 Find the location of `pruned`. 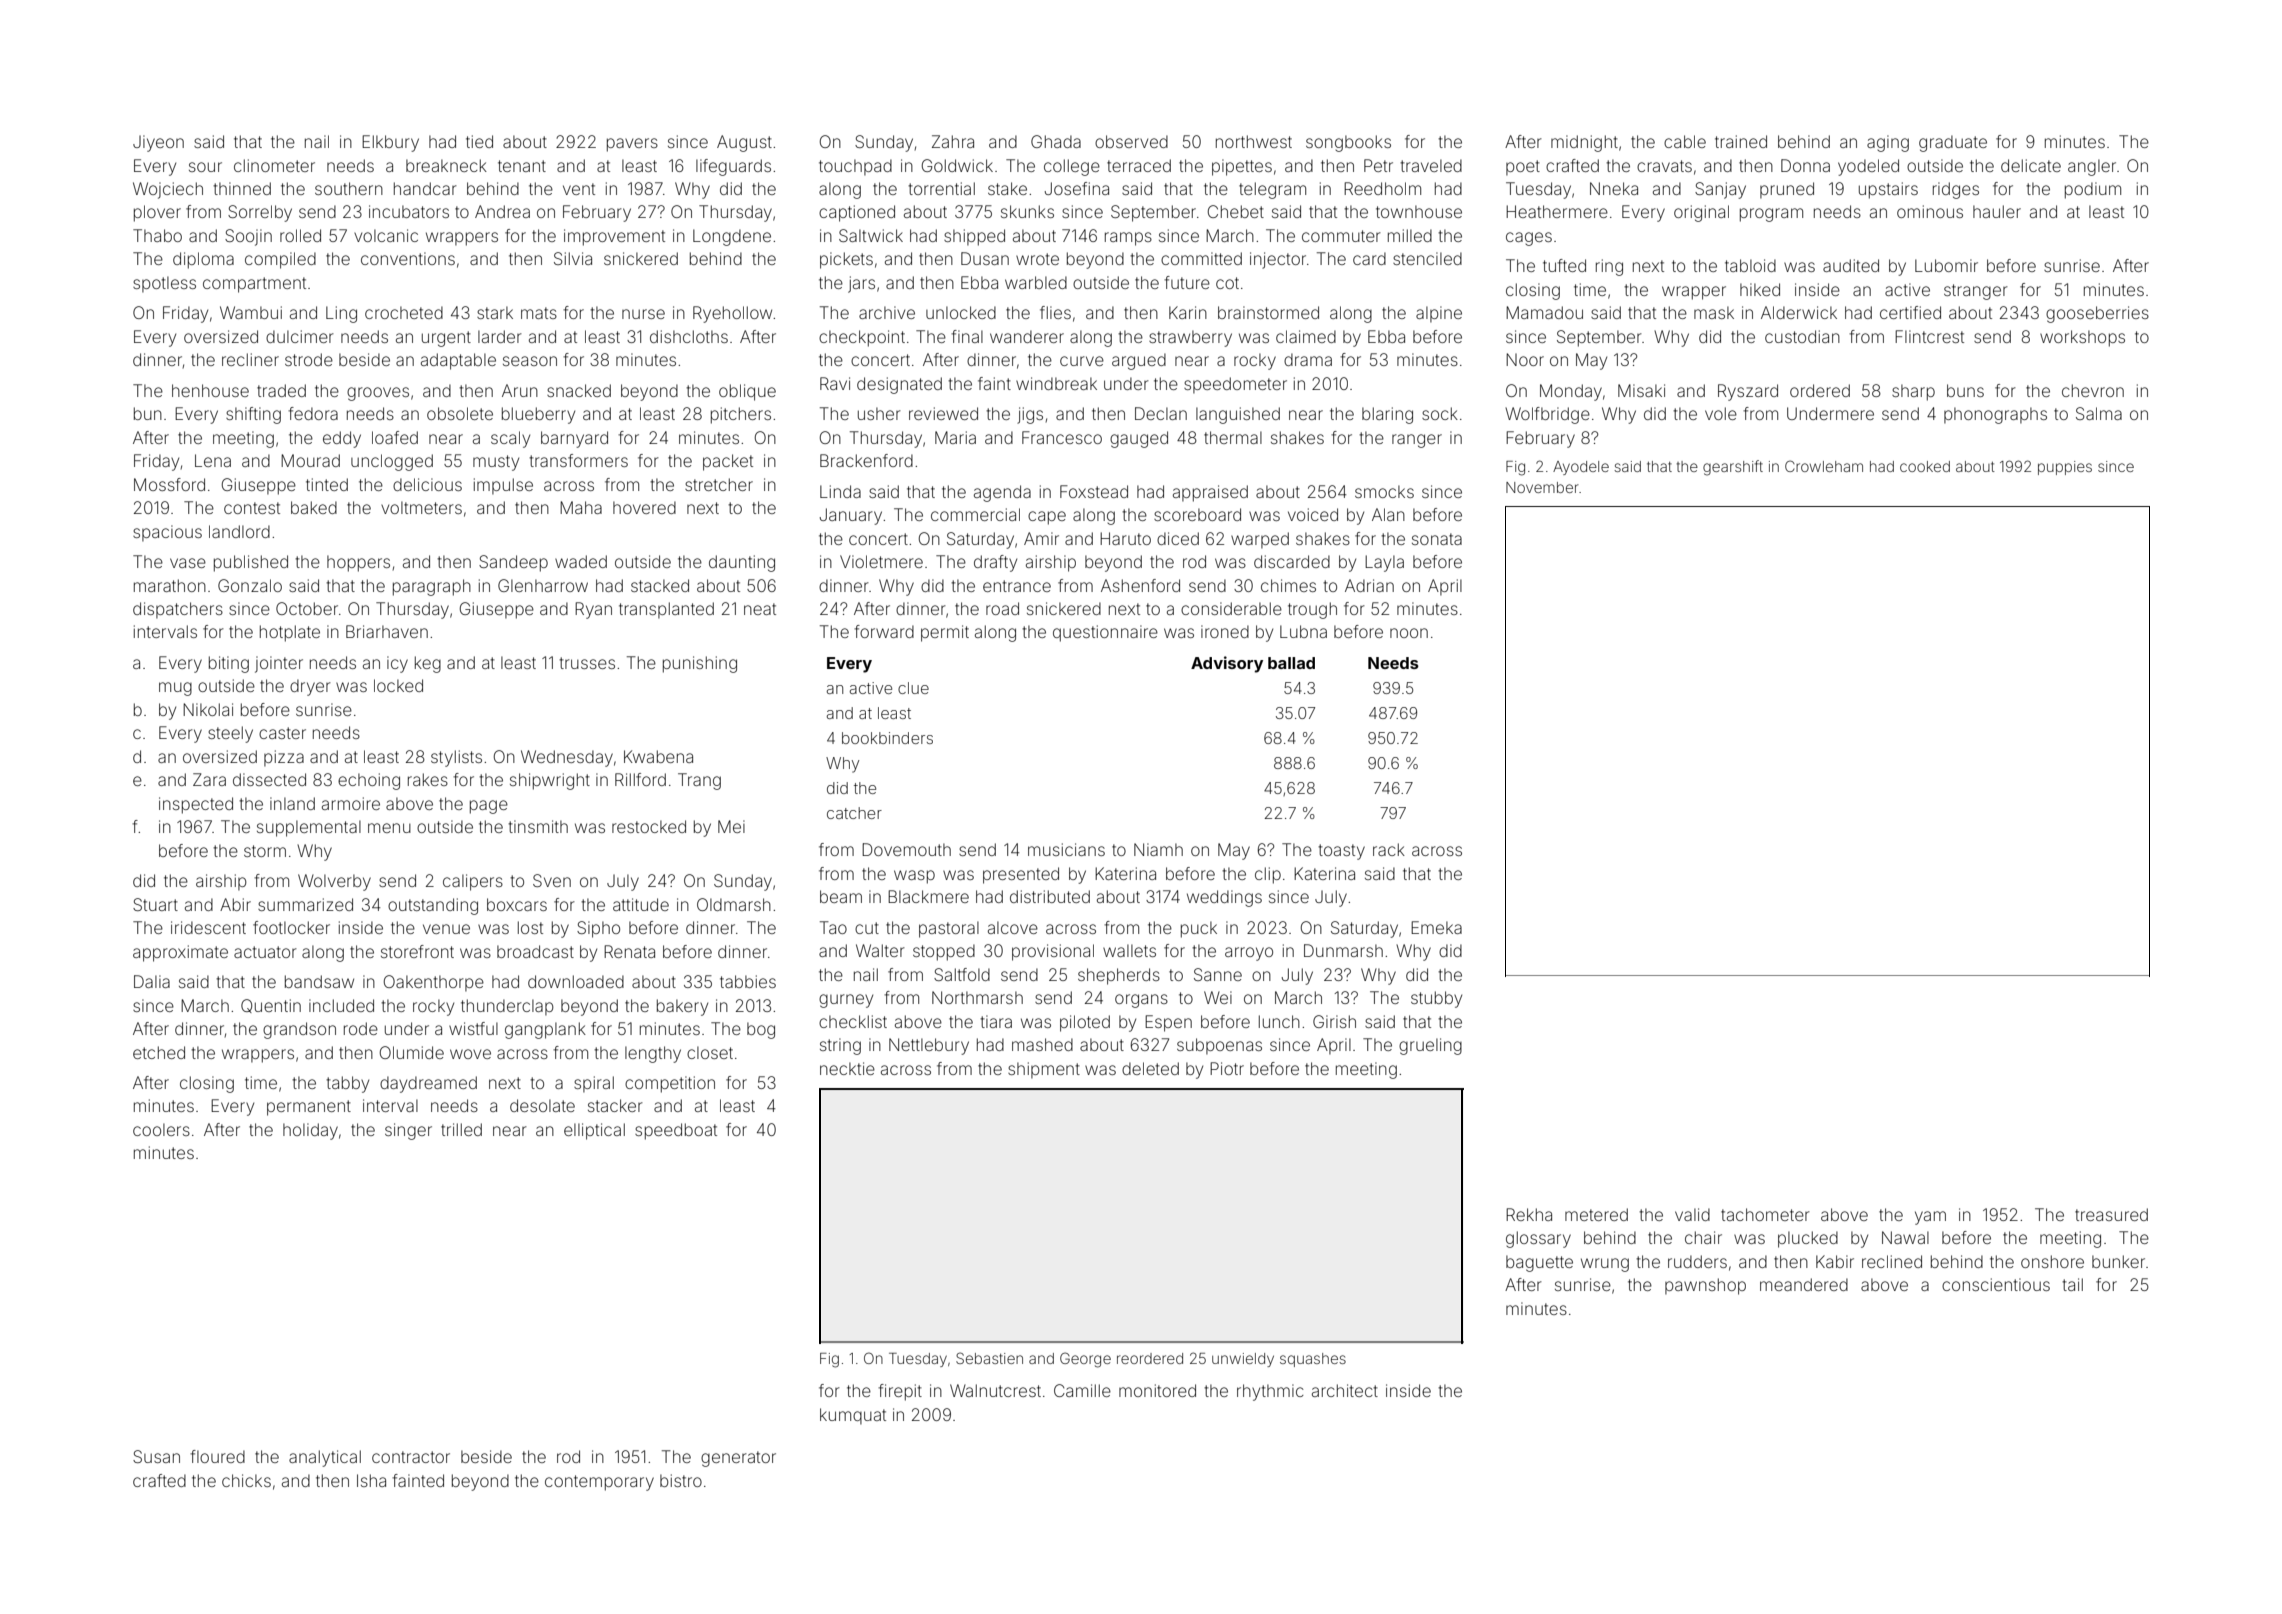

pruned is located at coordinates (1787, 190).
